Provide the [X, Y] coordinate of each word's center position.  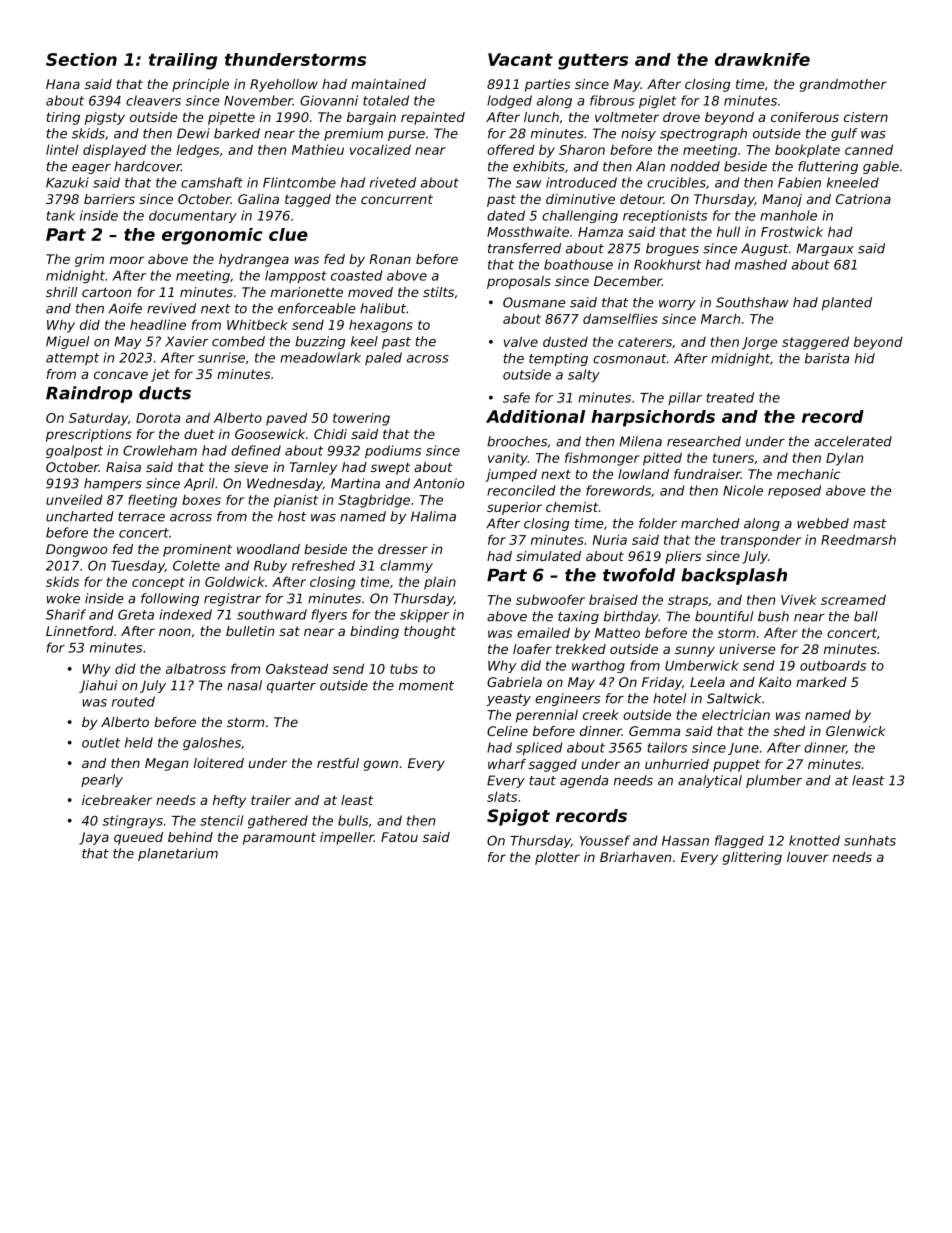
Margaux [825, 249]
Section [81, 59]
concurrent [397, 199]
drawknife [762, 59]
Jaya [94, 838]
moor [127, 260]
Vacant [520, 59]
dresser [403, 549]
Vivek [799, 599]
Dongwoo [76, 550]
